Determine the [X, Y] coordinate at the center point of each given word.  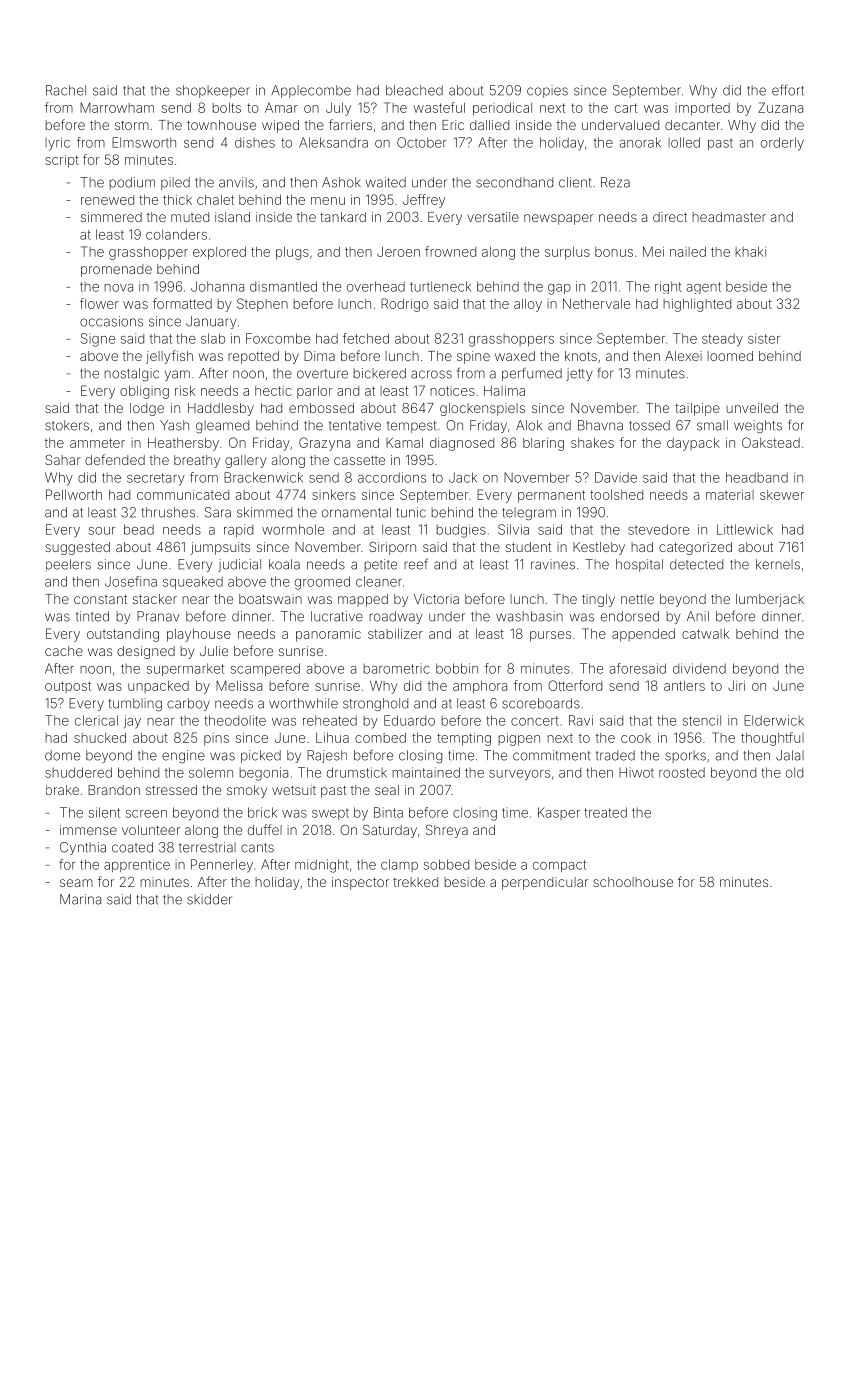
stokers [67, 425]
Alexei [683, 356]
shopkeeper [213, 91]
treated [605, 812]
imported [702, 109]
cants [257, 848]
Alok [529, 425]
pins [216, 739]
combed [380, 738]
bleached [414, 90]
